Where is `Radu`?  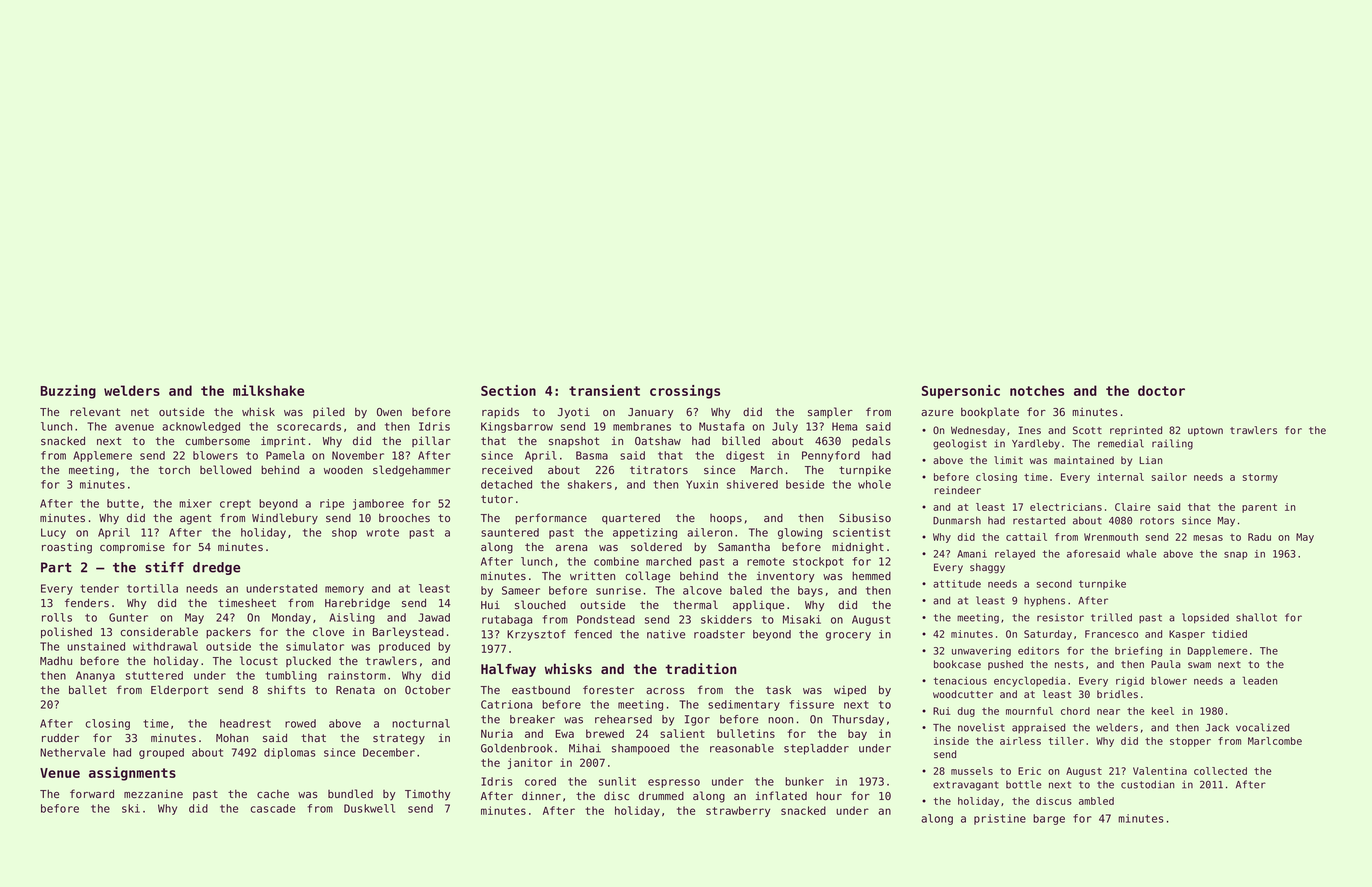 Radu is located at coordinates (1259, 537).
